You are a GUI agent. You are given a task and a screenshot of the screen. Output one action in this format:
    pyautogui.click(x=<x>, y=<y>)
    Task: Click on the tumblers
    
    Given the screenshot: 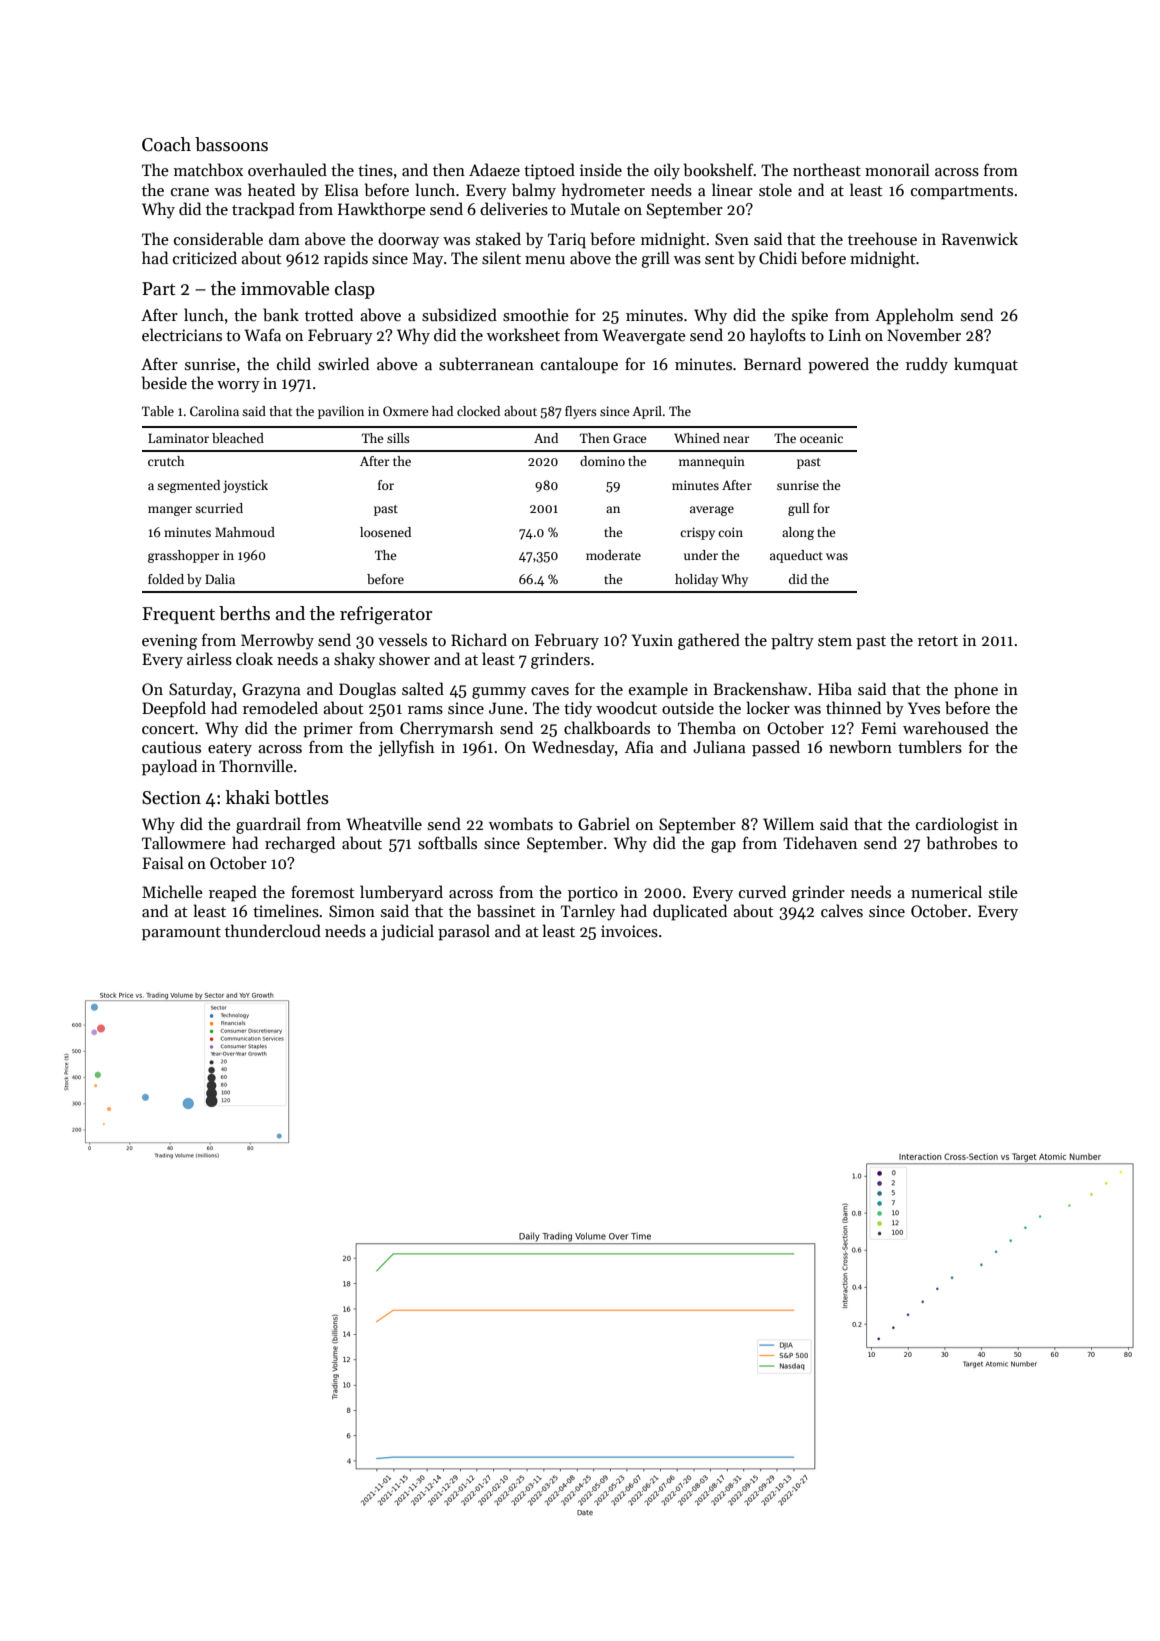 What is the action you would take?
    pyautogui.click(x=930, y=747)
